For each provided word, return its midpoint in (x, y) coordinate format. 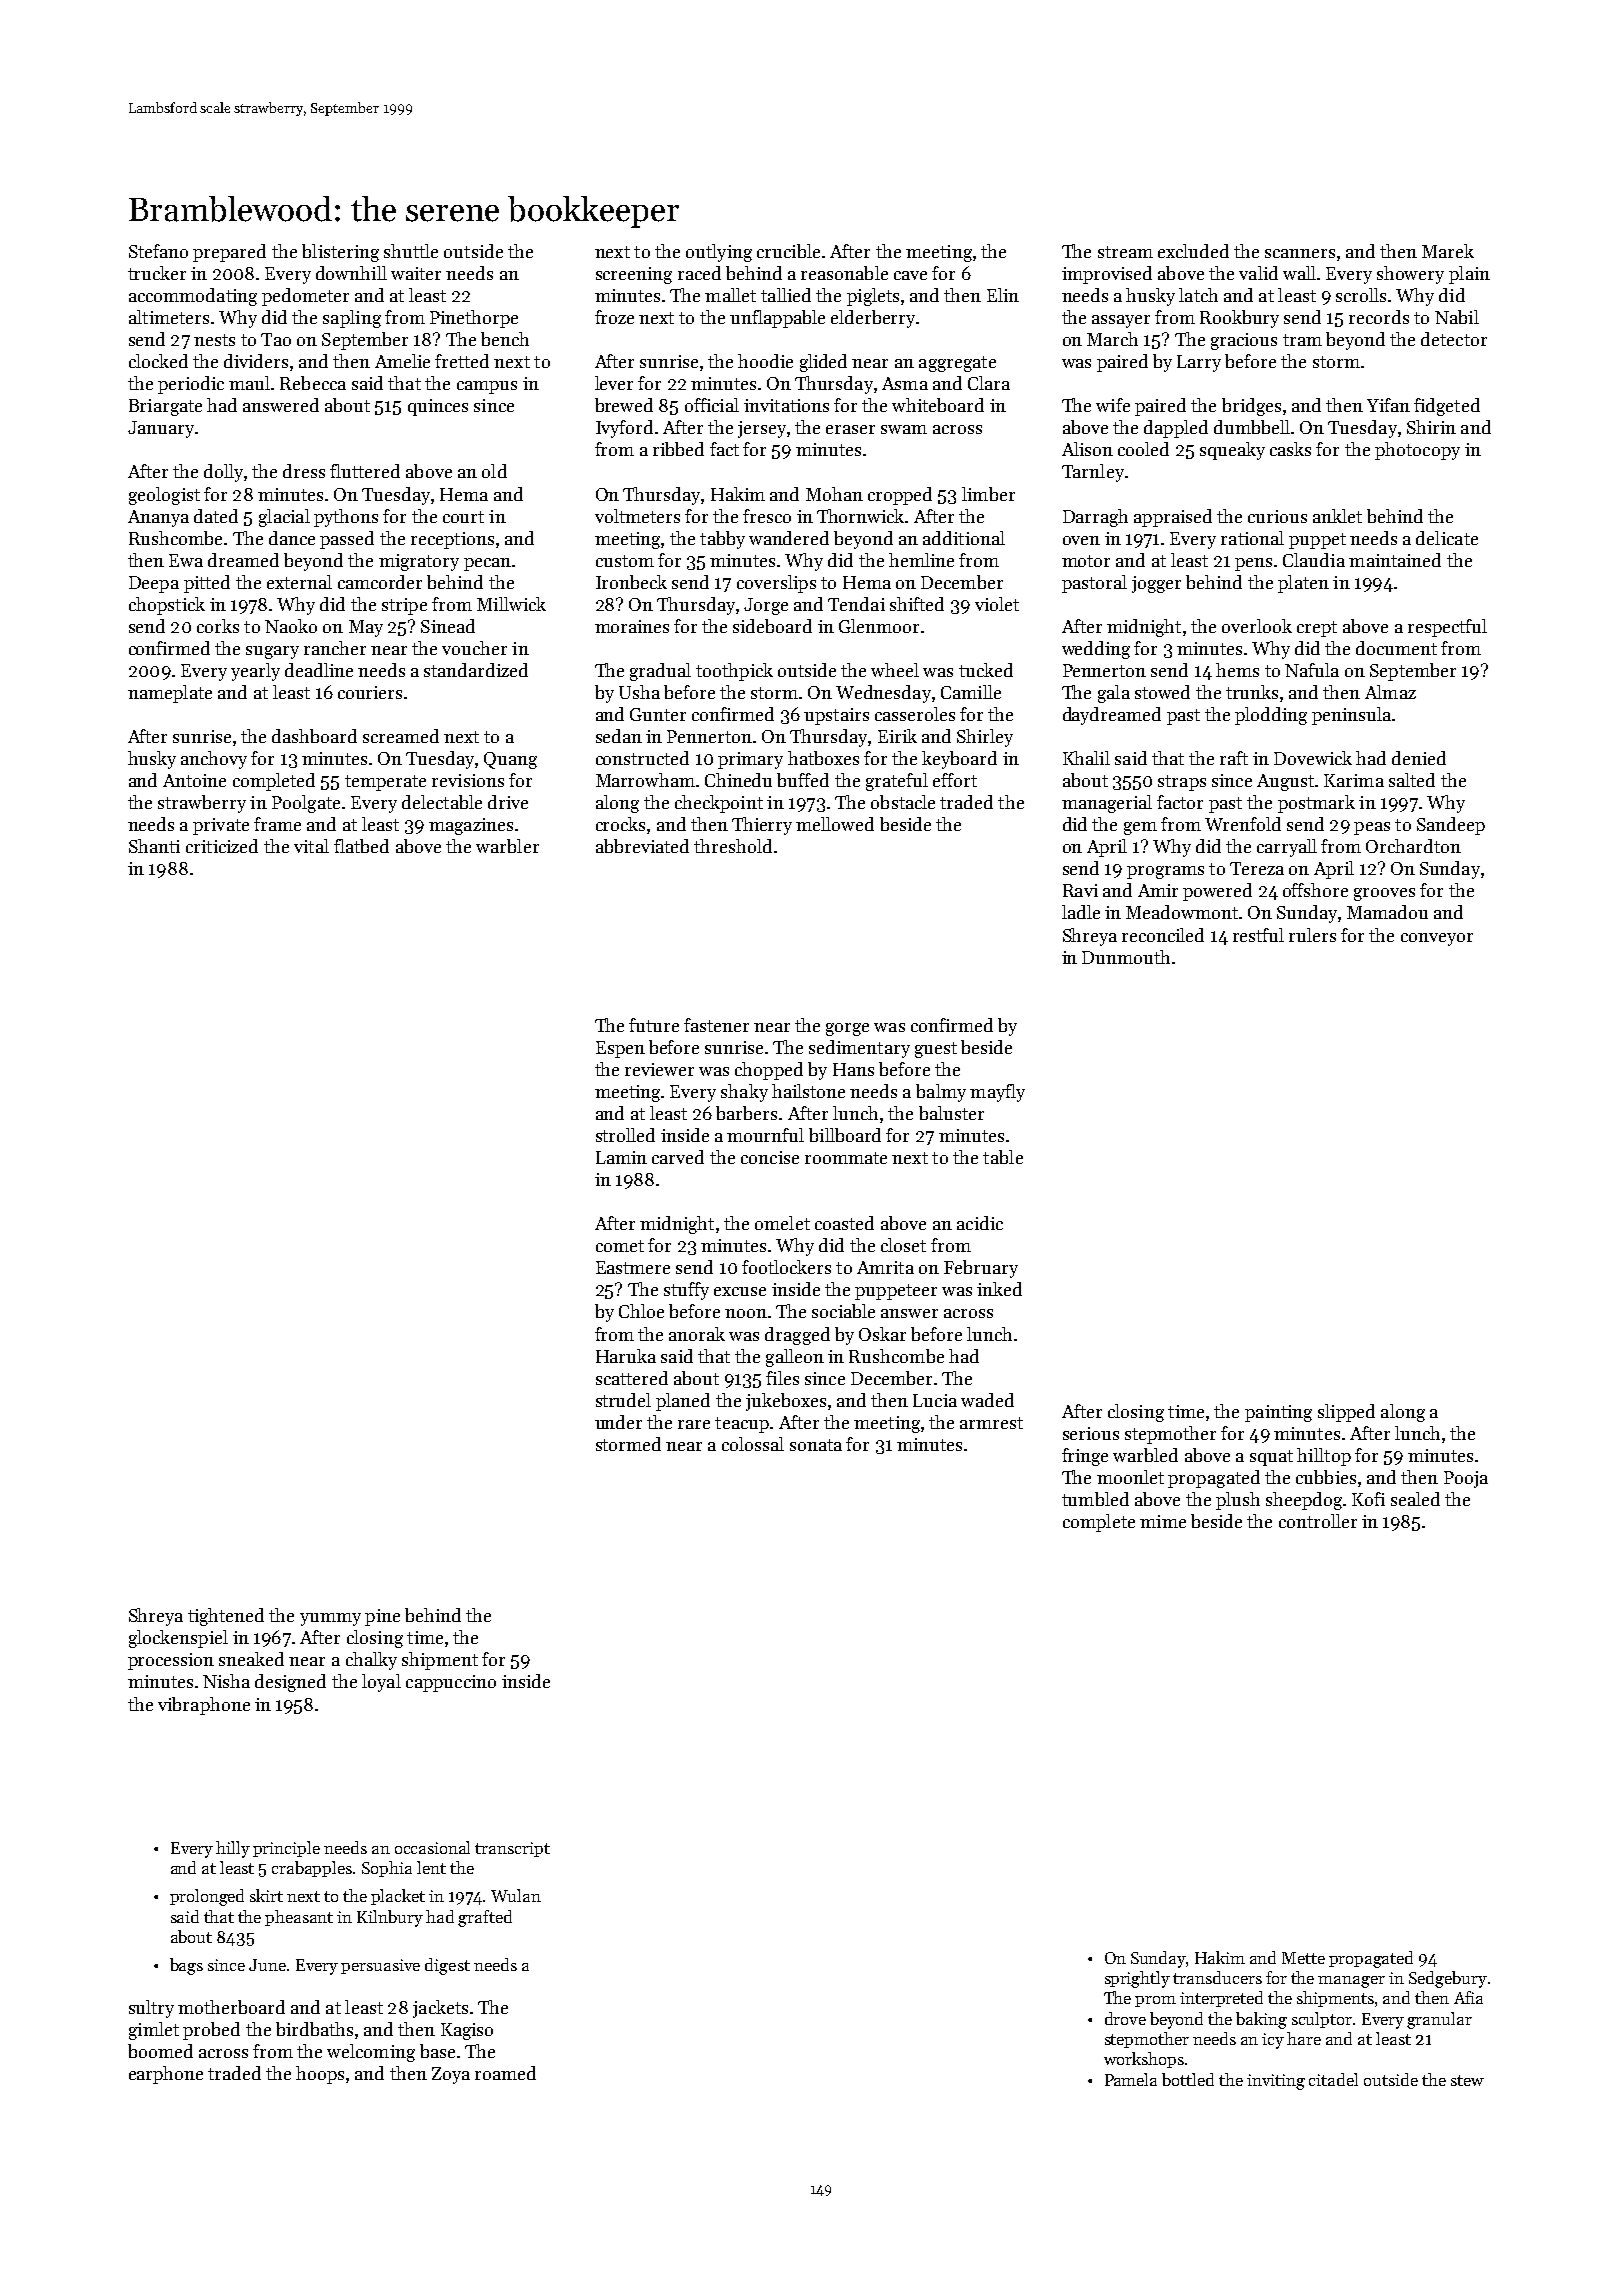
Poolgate (306, 804)
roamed (505, 2073)
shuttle (411, 251)
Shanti (154, 846)
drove (1125, 2018)
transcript (512, 1849)
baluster (951, 1113)
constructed (642, 758)
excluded (1193, 251)
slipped (1346, 1413)
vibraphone (204, 1706)
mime (1163, 1521)
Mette (1303, 1958)
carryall (1287, 848)
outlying (719, 253)
